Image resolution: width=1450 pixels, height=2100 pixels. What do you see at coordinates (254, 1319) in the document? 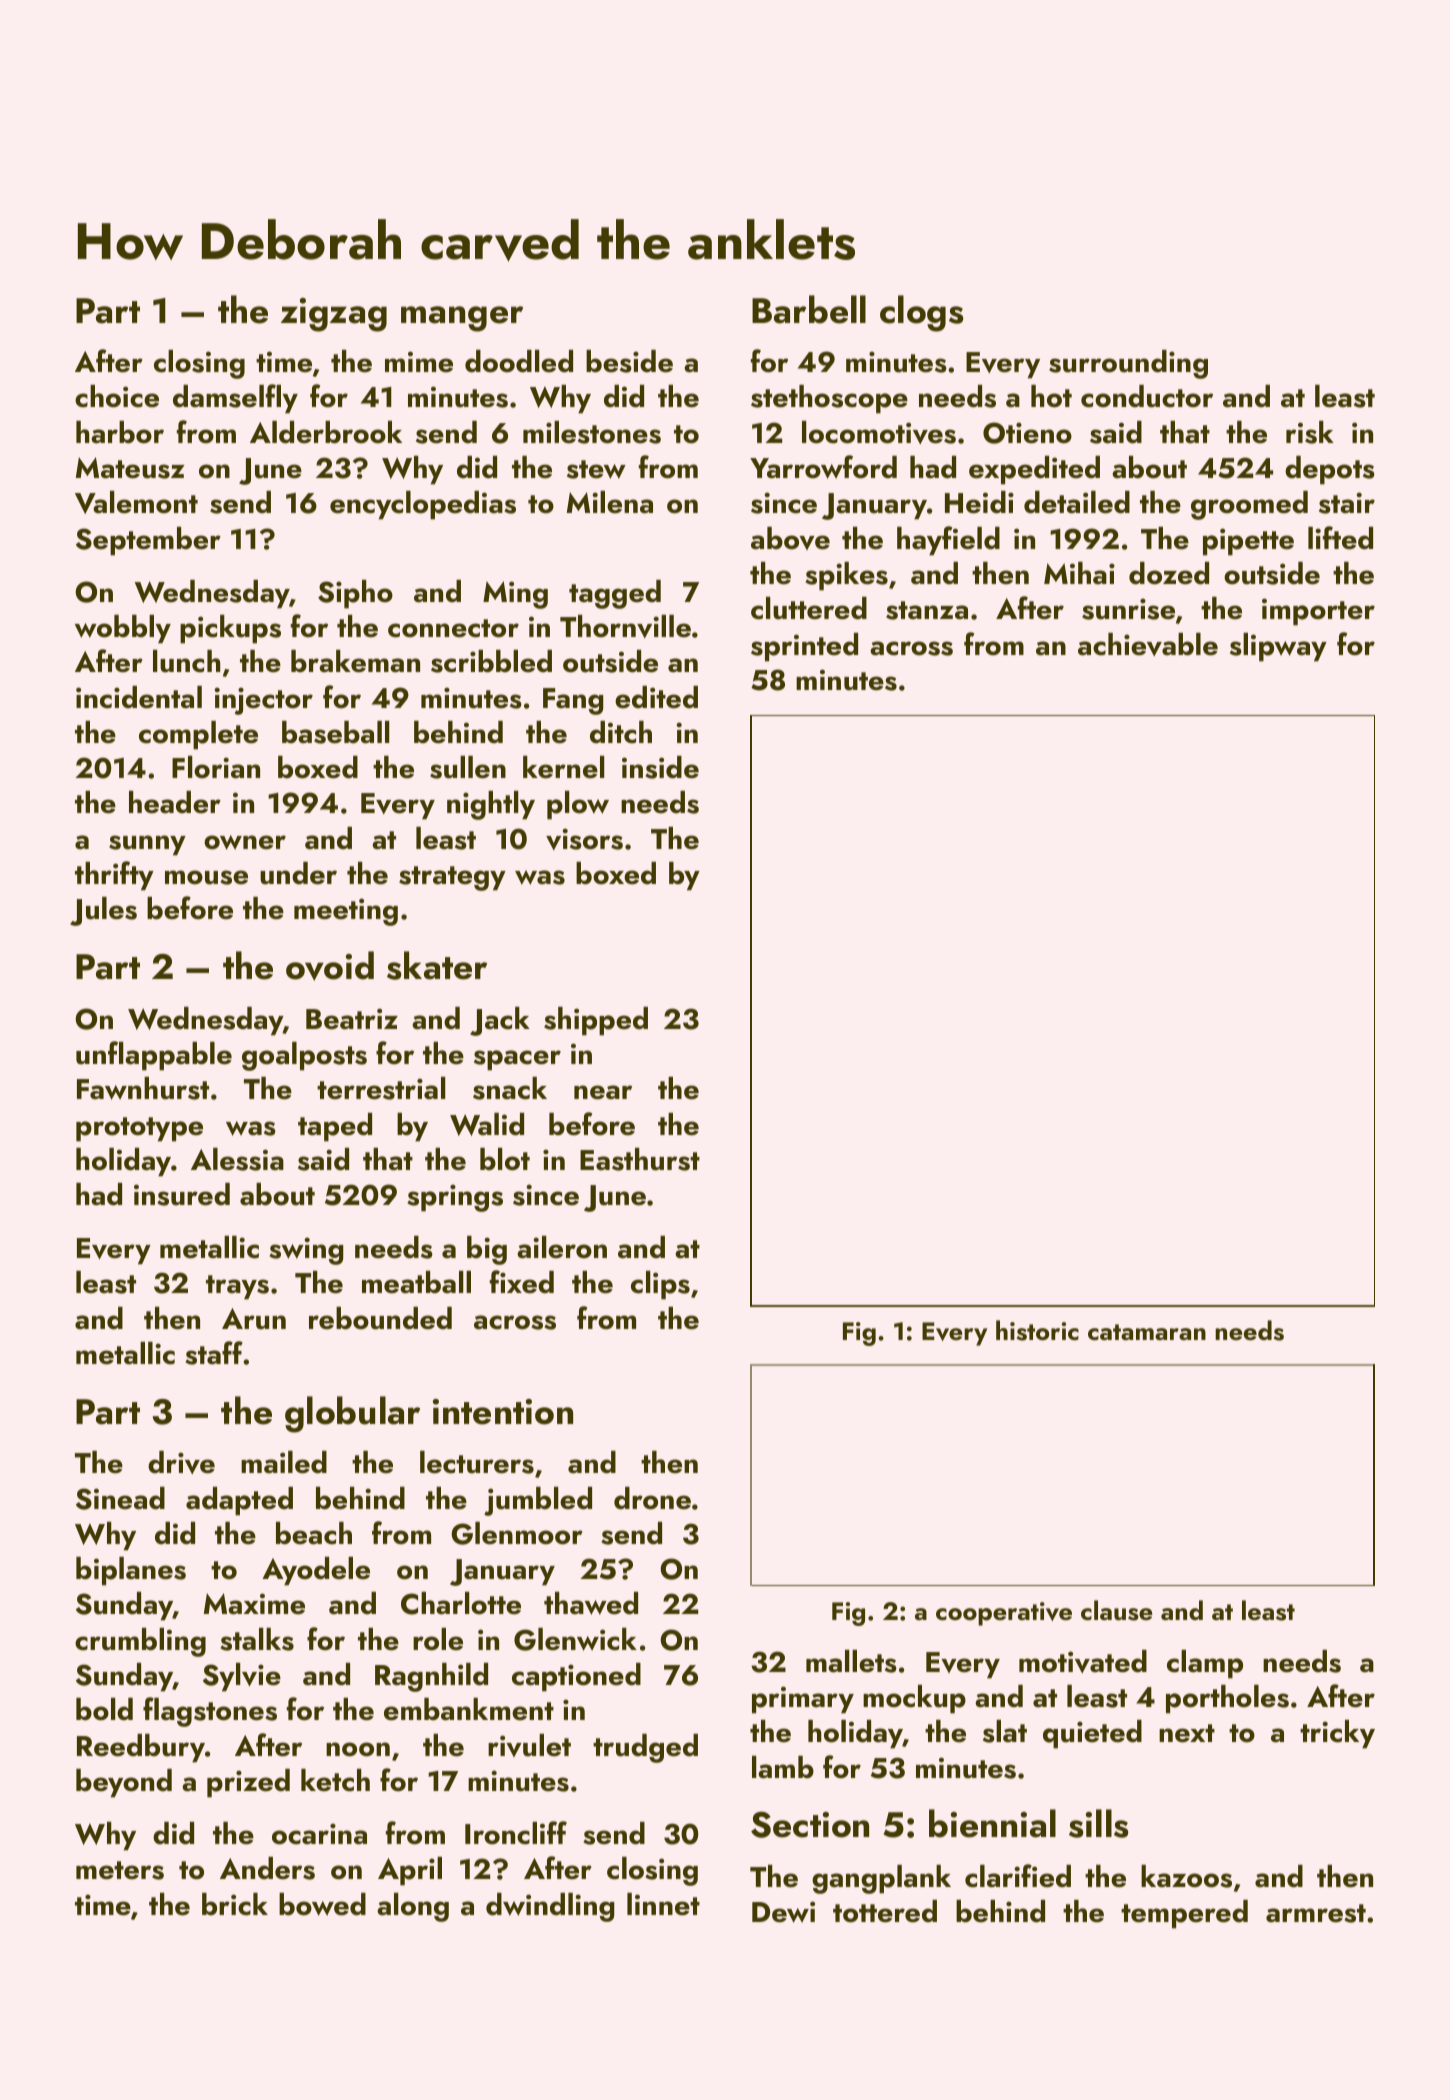
I see `Arun` at bounding box center [254, 1319].
